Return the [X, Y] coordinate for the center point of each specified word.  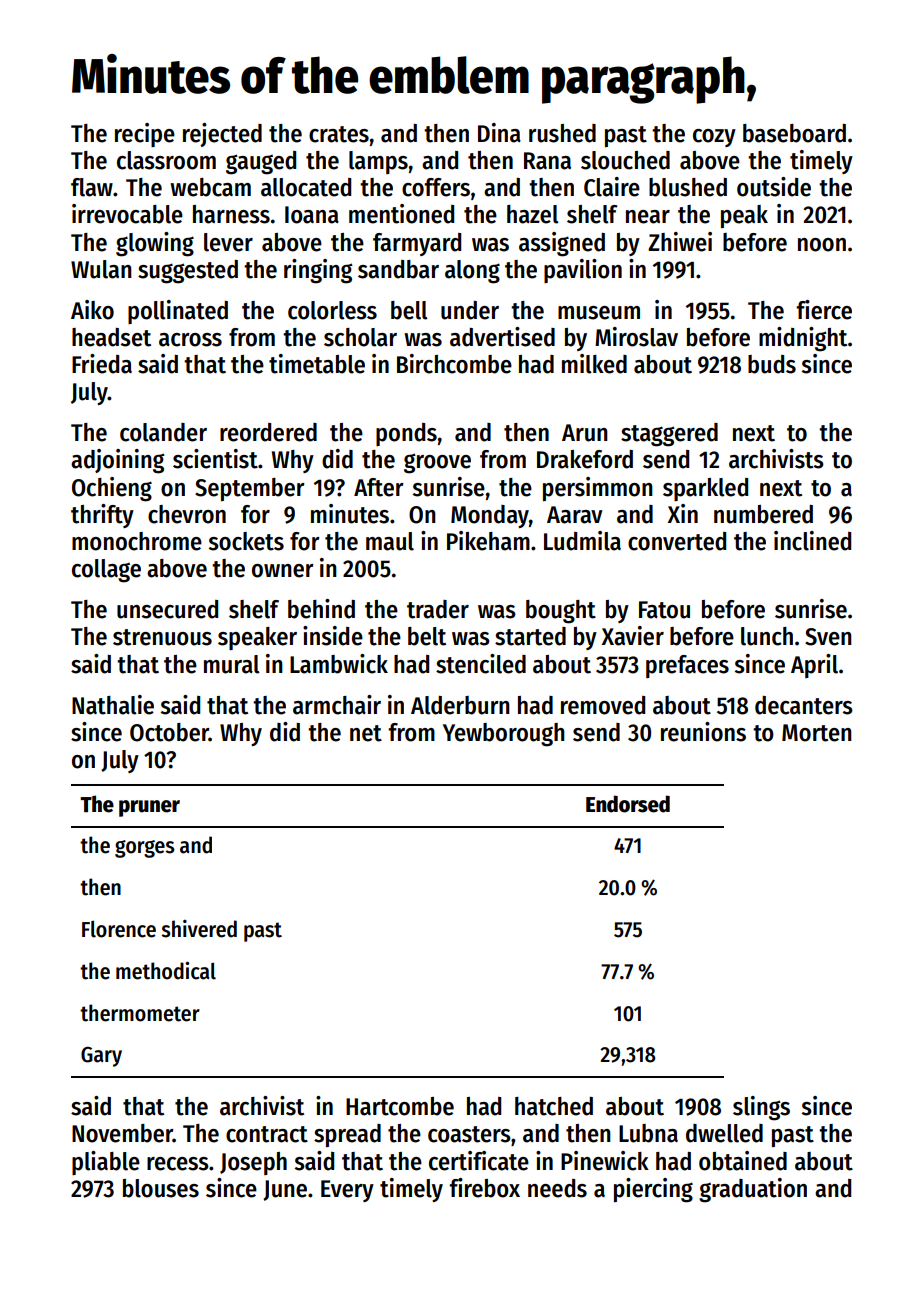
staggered [669, 435]
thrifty [102, 516]
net [366, 733]
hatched [554, 1106]
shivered [199, 929]
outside [774, 187]
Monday [490, 516]
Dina [499, 133]
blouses [161, 1188]
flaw [92, 187]
